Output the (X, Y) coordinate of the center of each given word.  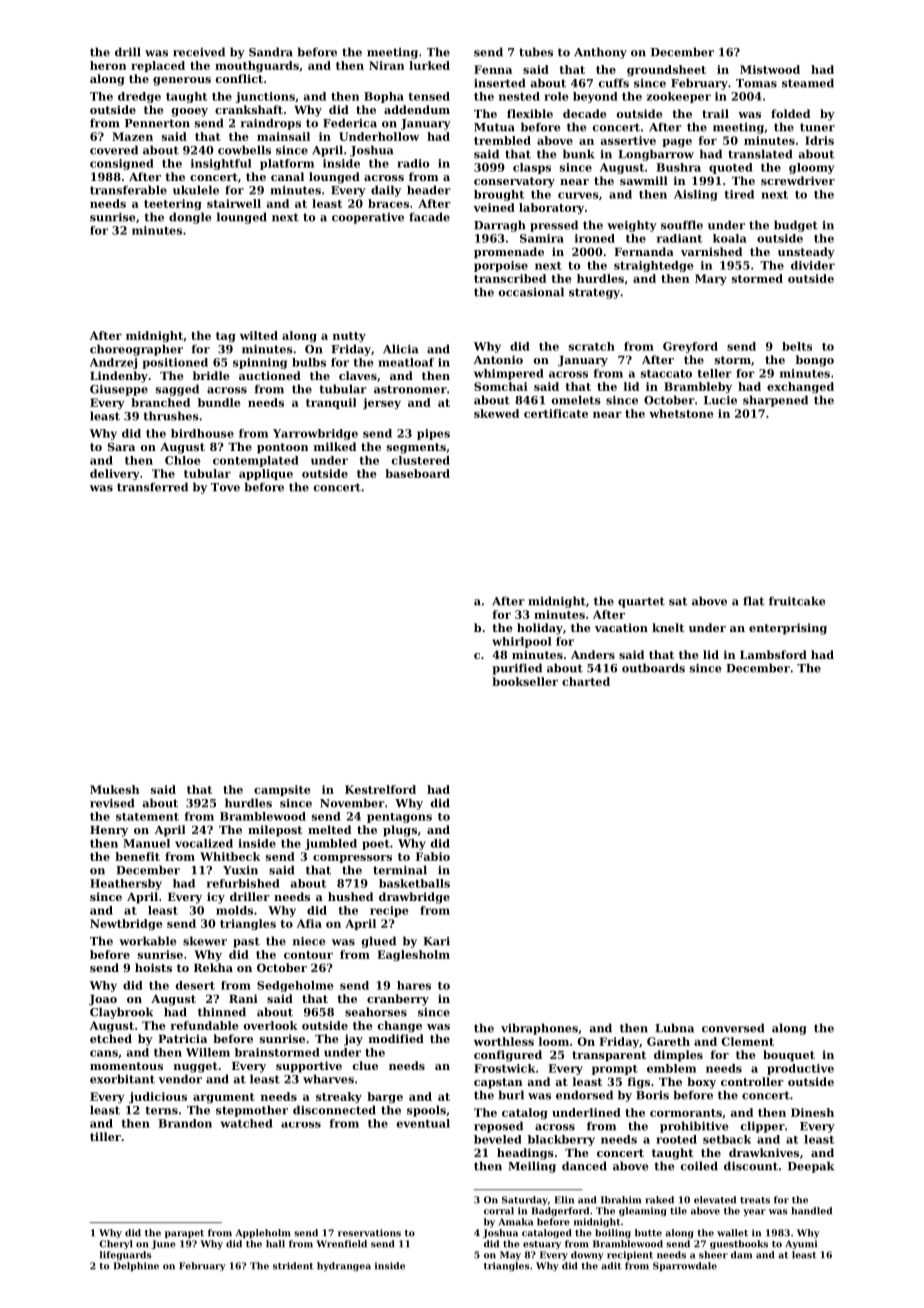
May (510, 1255)
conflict (239, 78)
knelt (668, 627)
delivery (115, 474)
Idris (819, 140)
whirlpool (522, 642)
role (556, 96)
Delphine (136, 1266)
